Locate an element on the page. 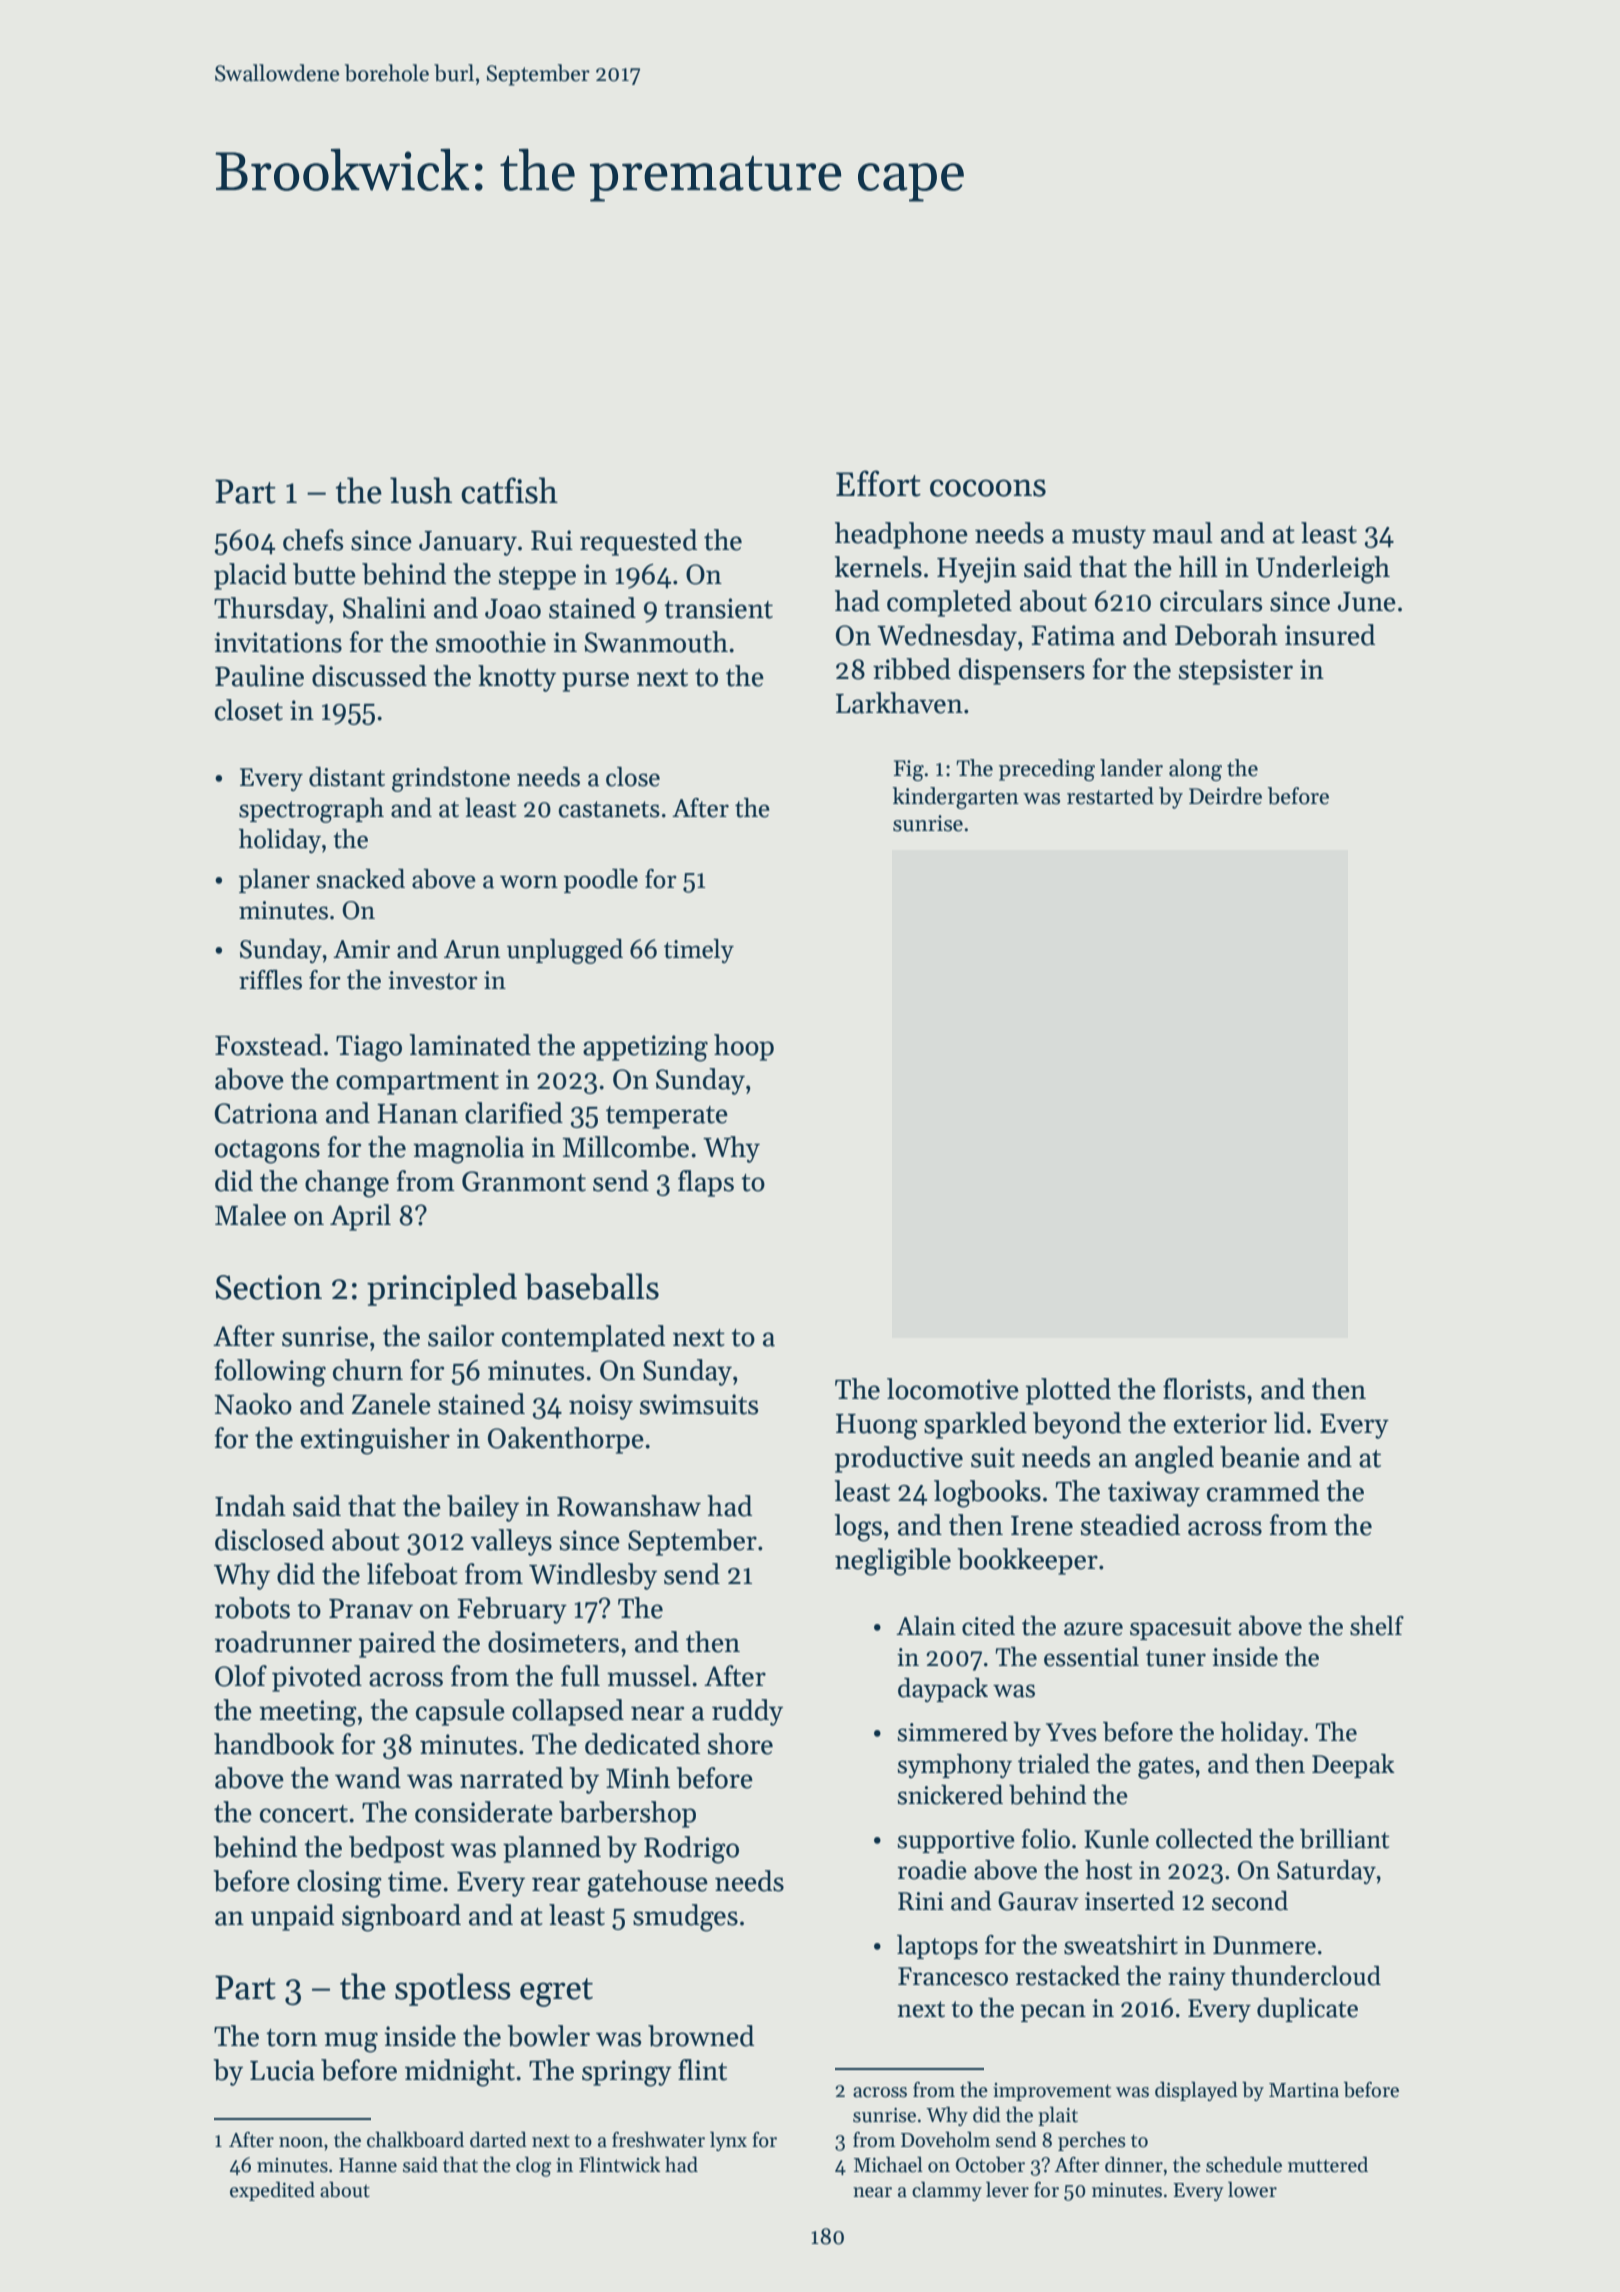 This page has width=1620, height=2292. closing is located at coordinates (339, 1884).
